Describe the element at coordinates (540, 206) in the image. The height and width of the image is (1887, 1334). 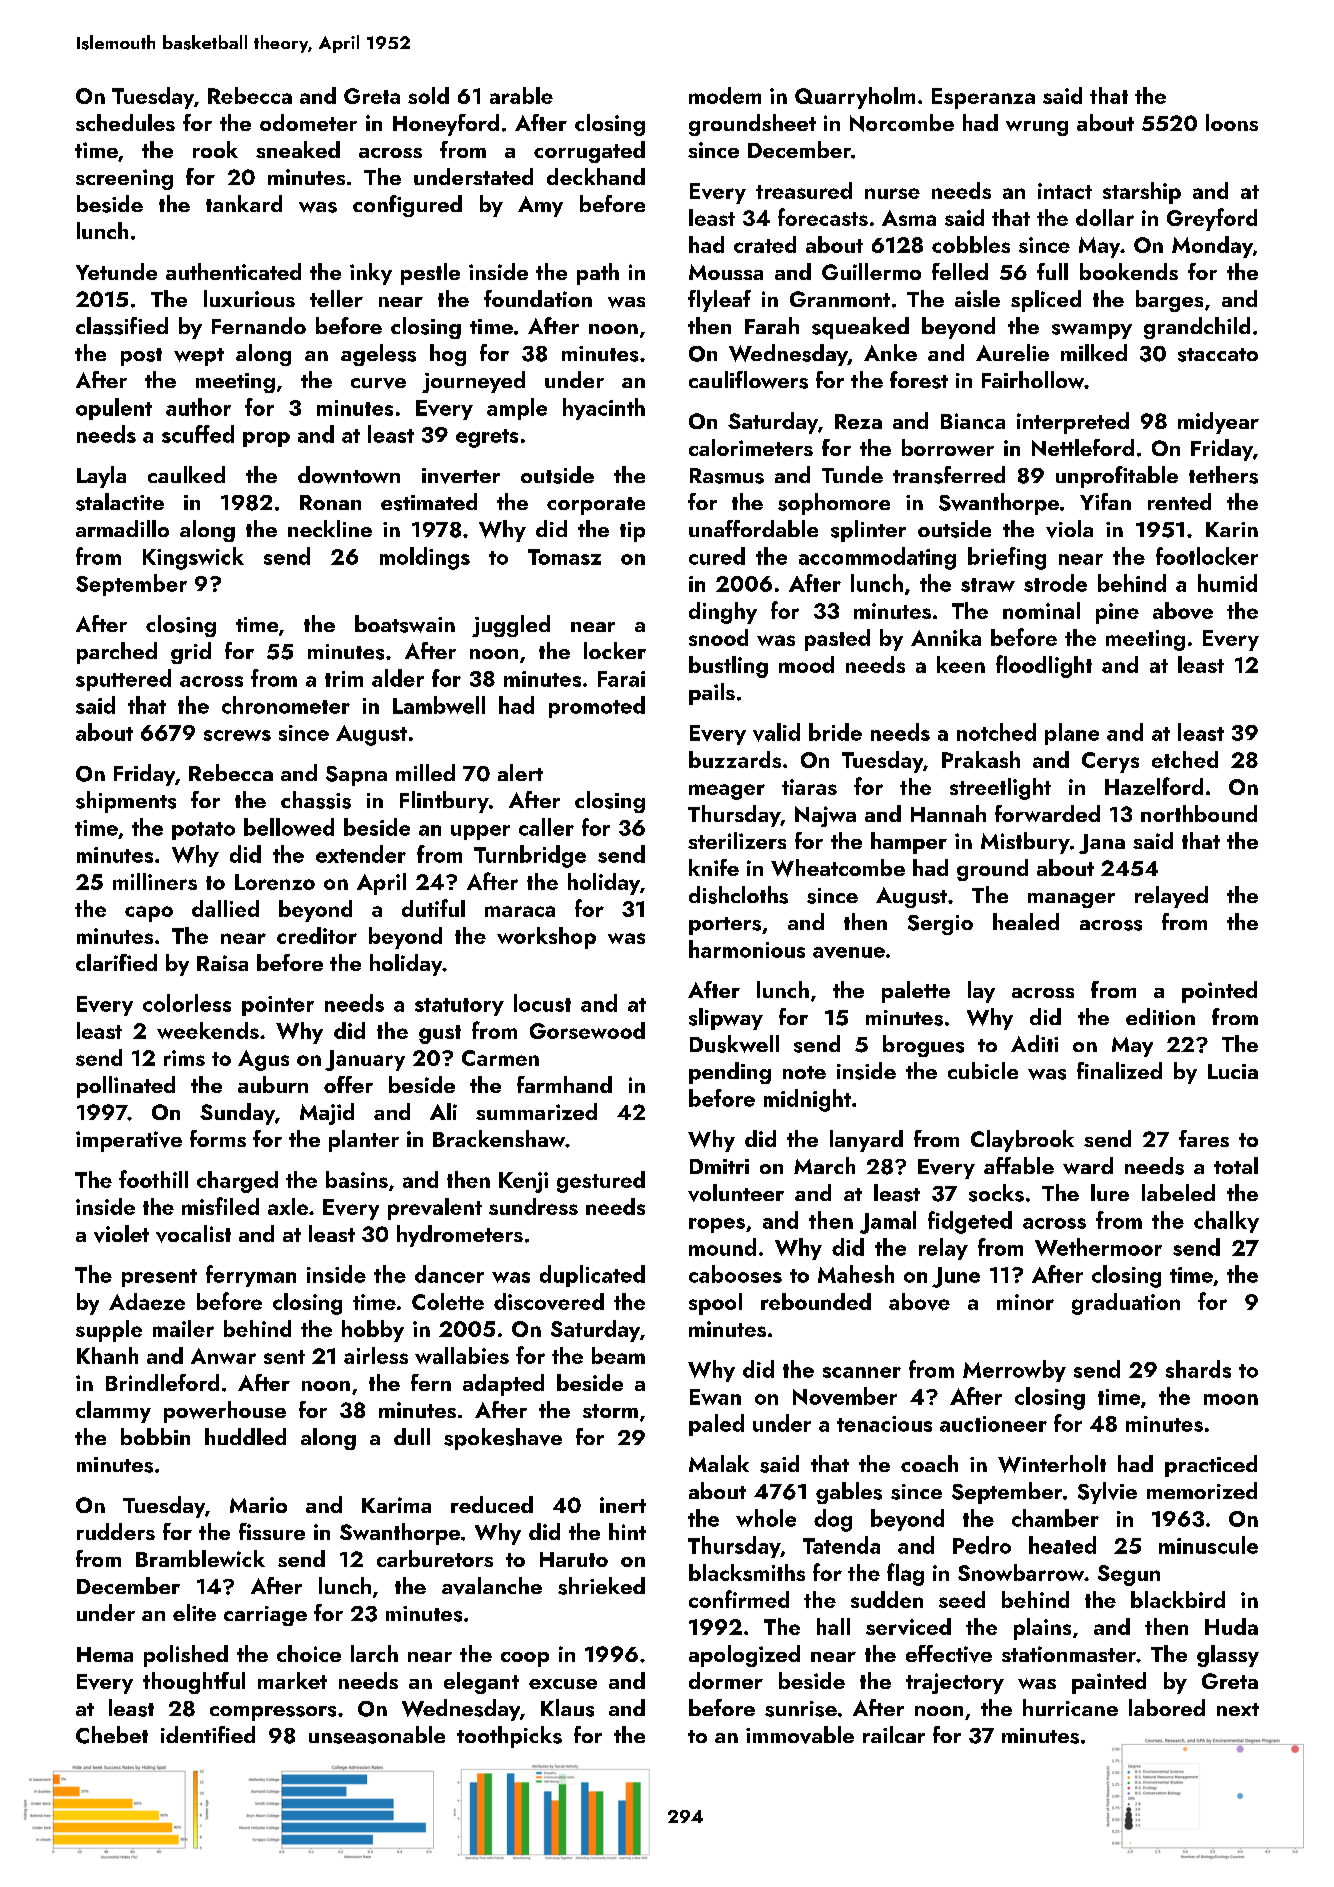
I see `Amy` at that location.
